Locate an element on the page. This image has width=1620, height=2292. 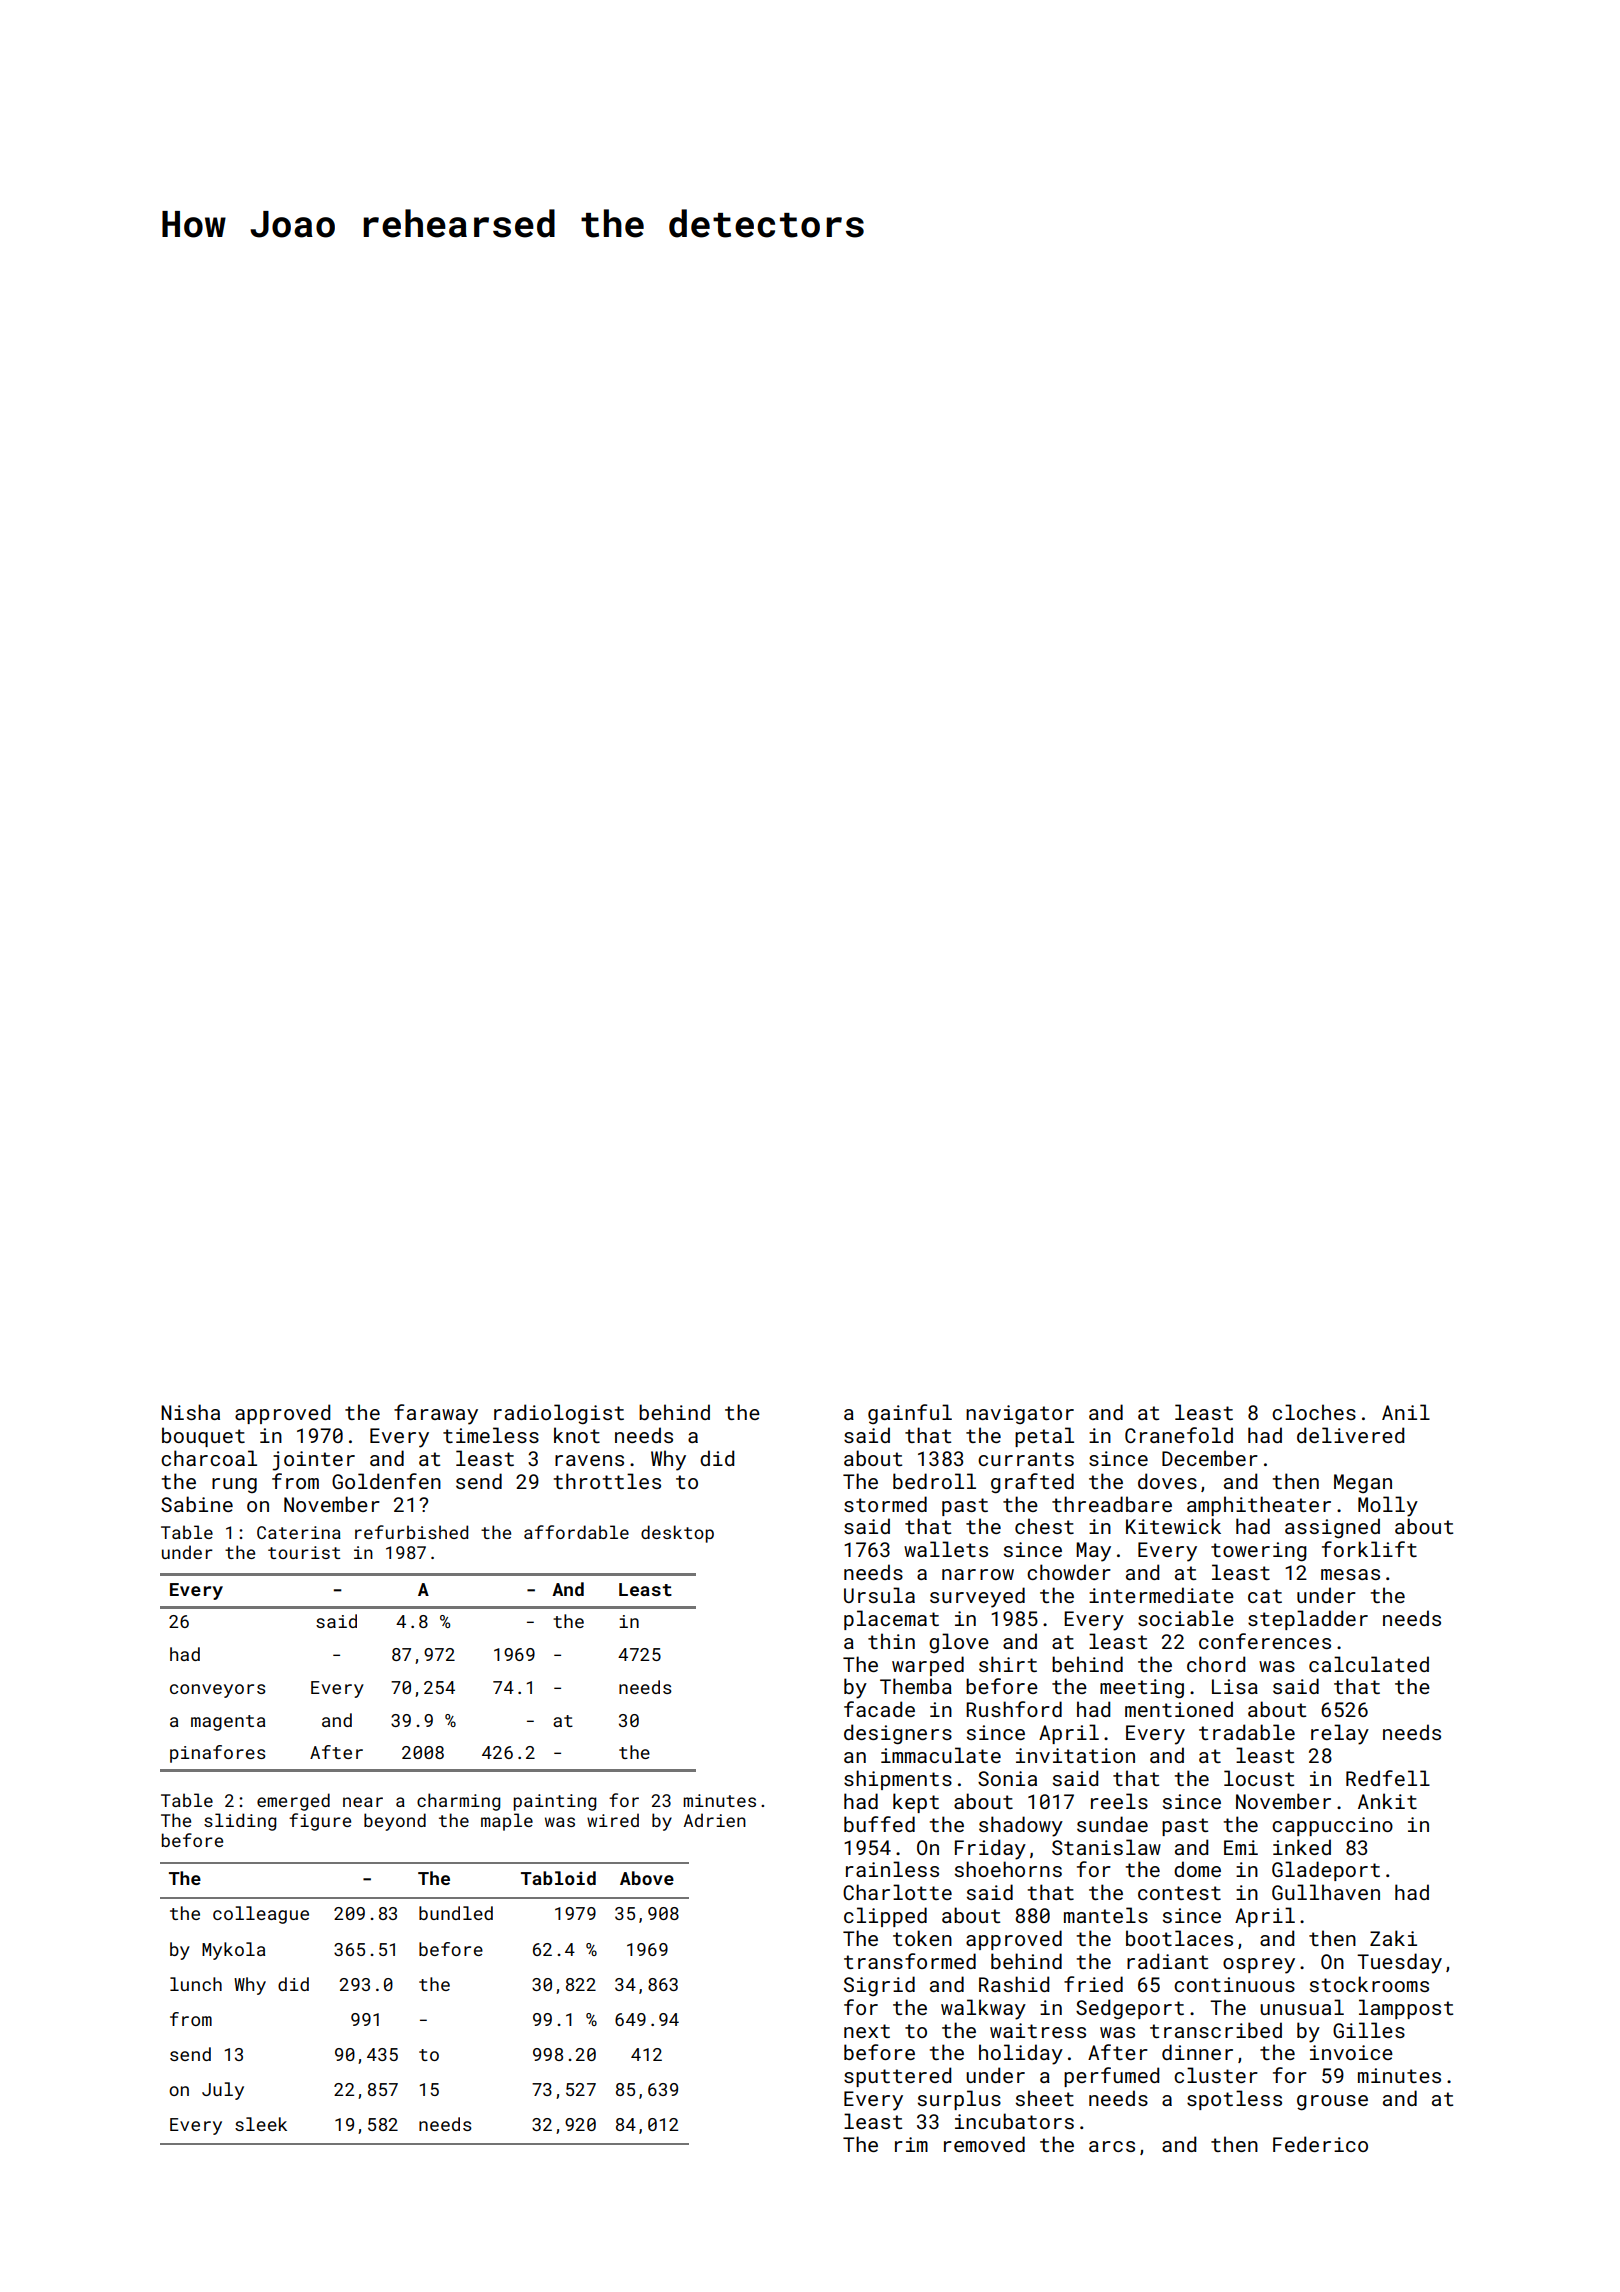
Above is located at coordinates (647, 1878).
